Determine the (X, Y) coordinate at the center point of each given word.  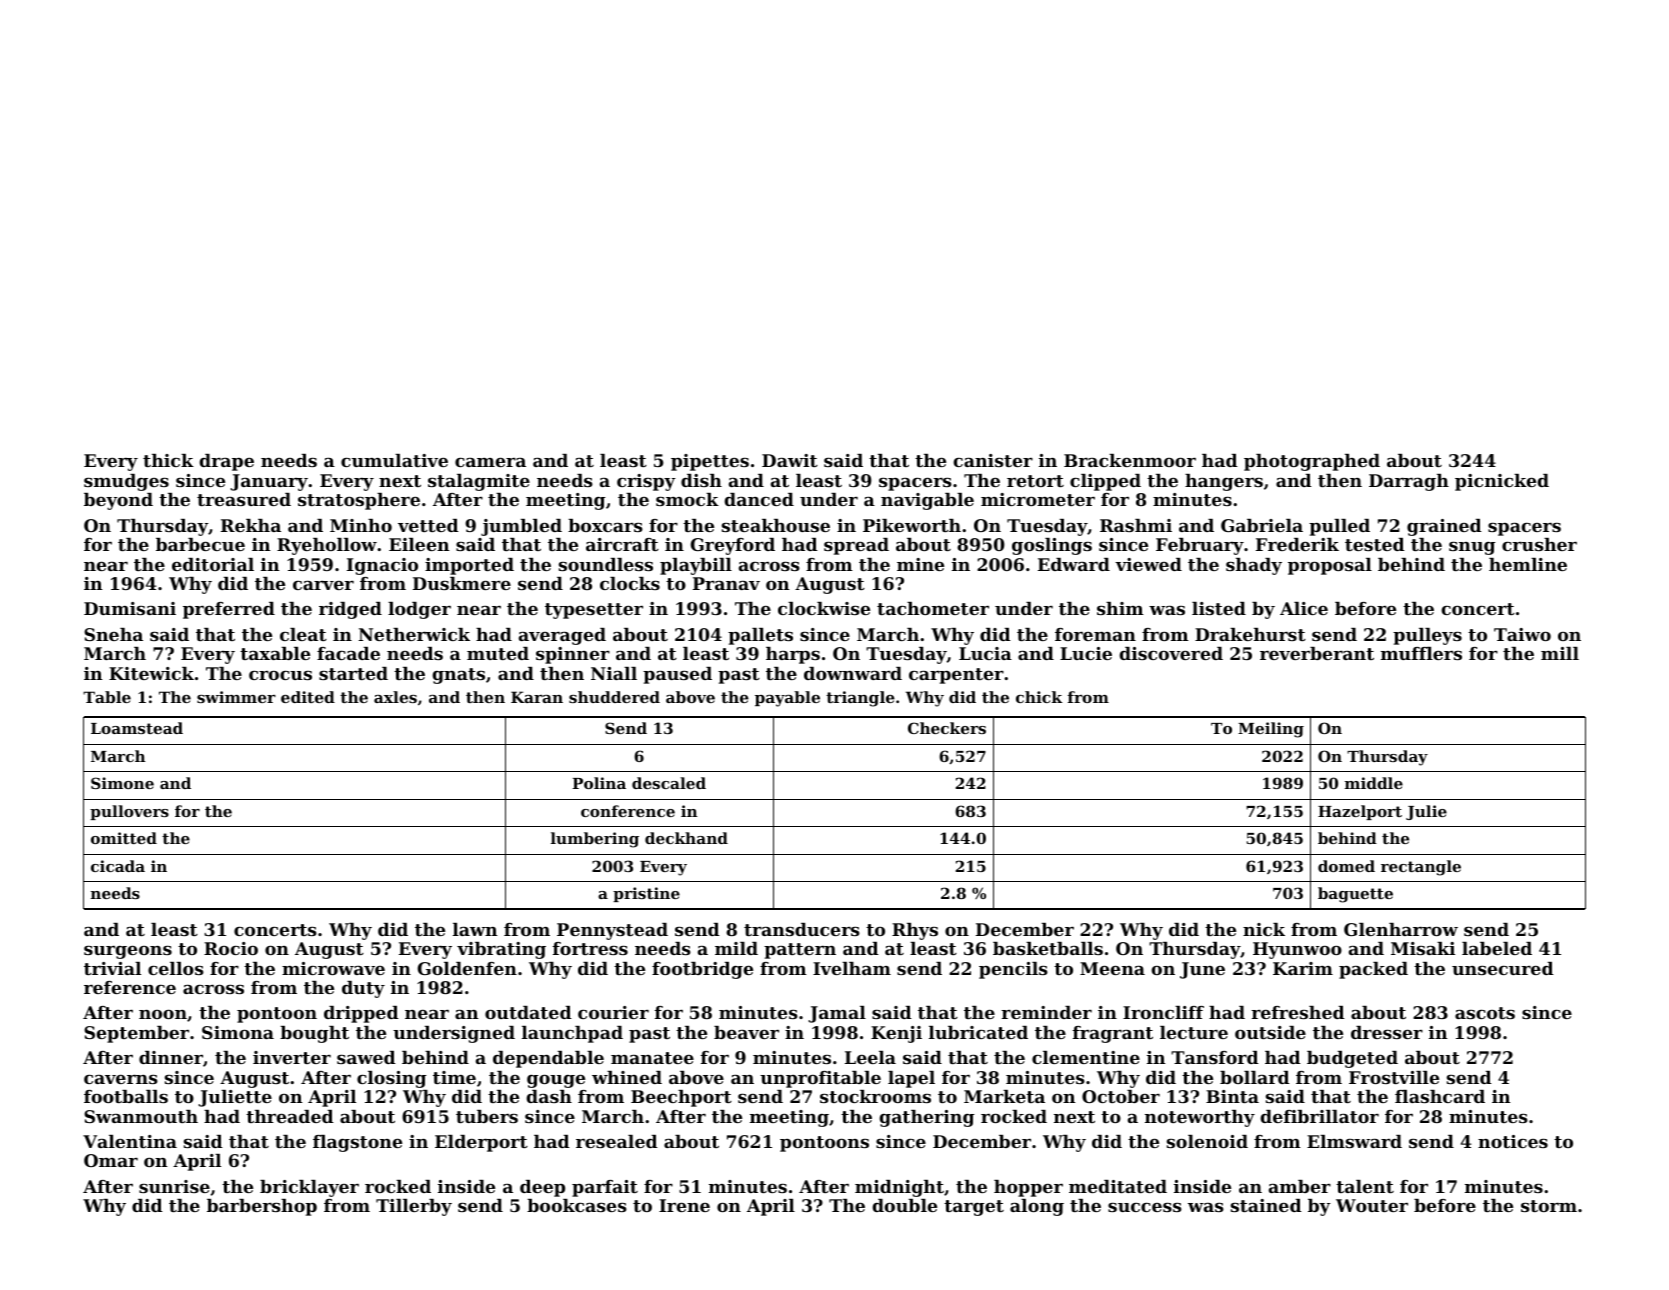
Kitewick (151, 673)
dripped (361, 1014)
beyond (118, 501)
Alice (1304, 608)
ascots (1485, 1013)
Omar (111, 1160)
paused (677, 675)
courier (613, 1012)
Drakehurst (1250, 634)
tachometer (933, 608)
